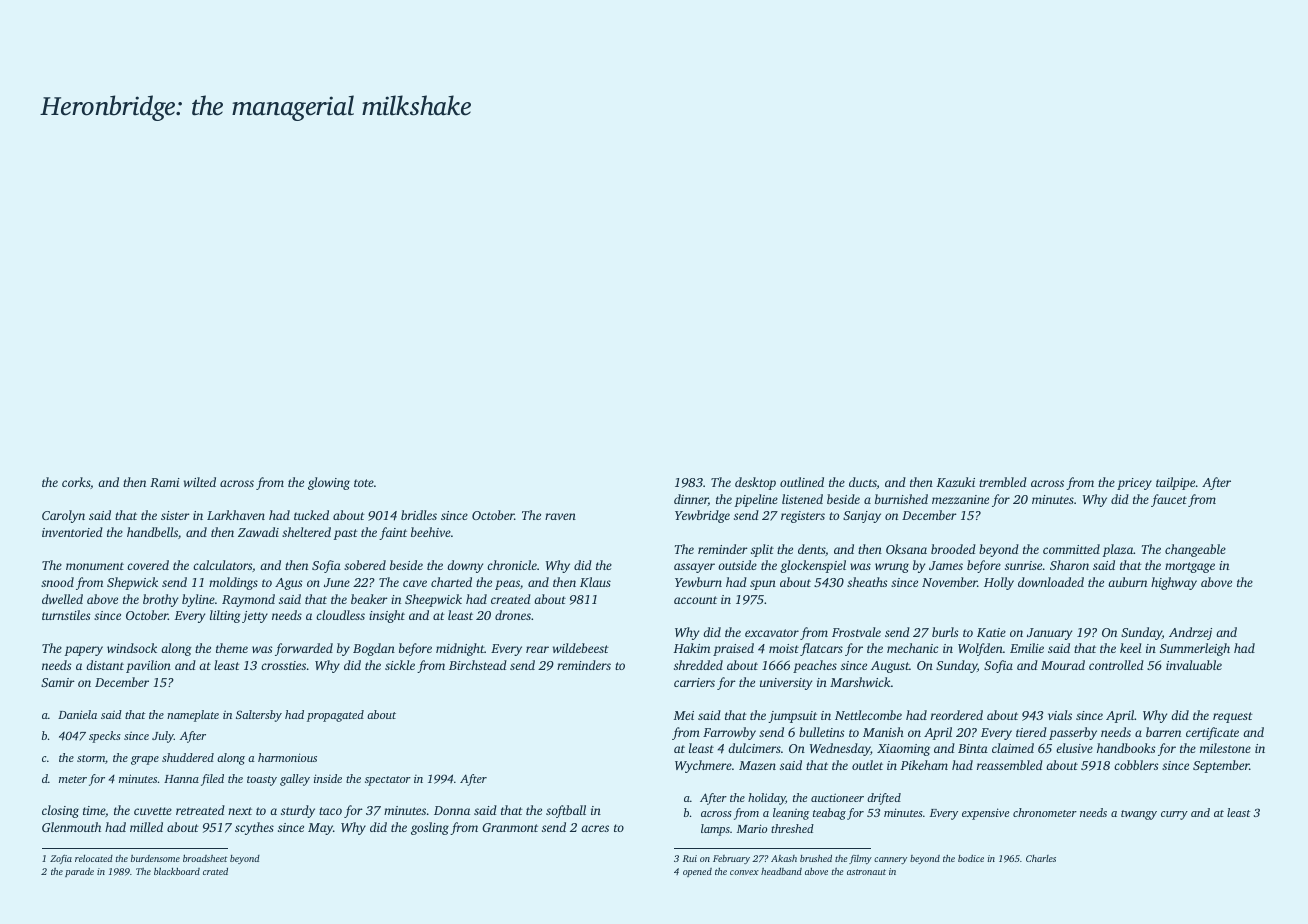  I want to click on sickle, so click(400, 665).
